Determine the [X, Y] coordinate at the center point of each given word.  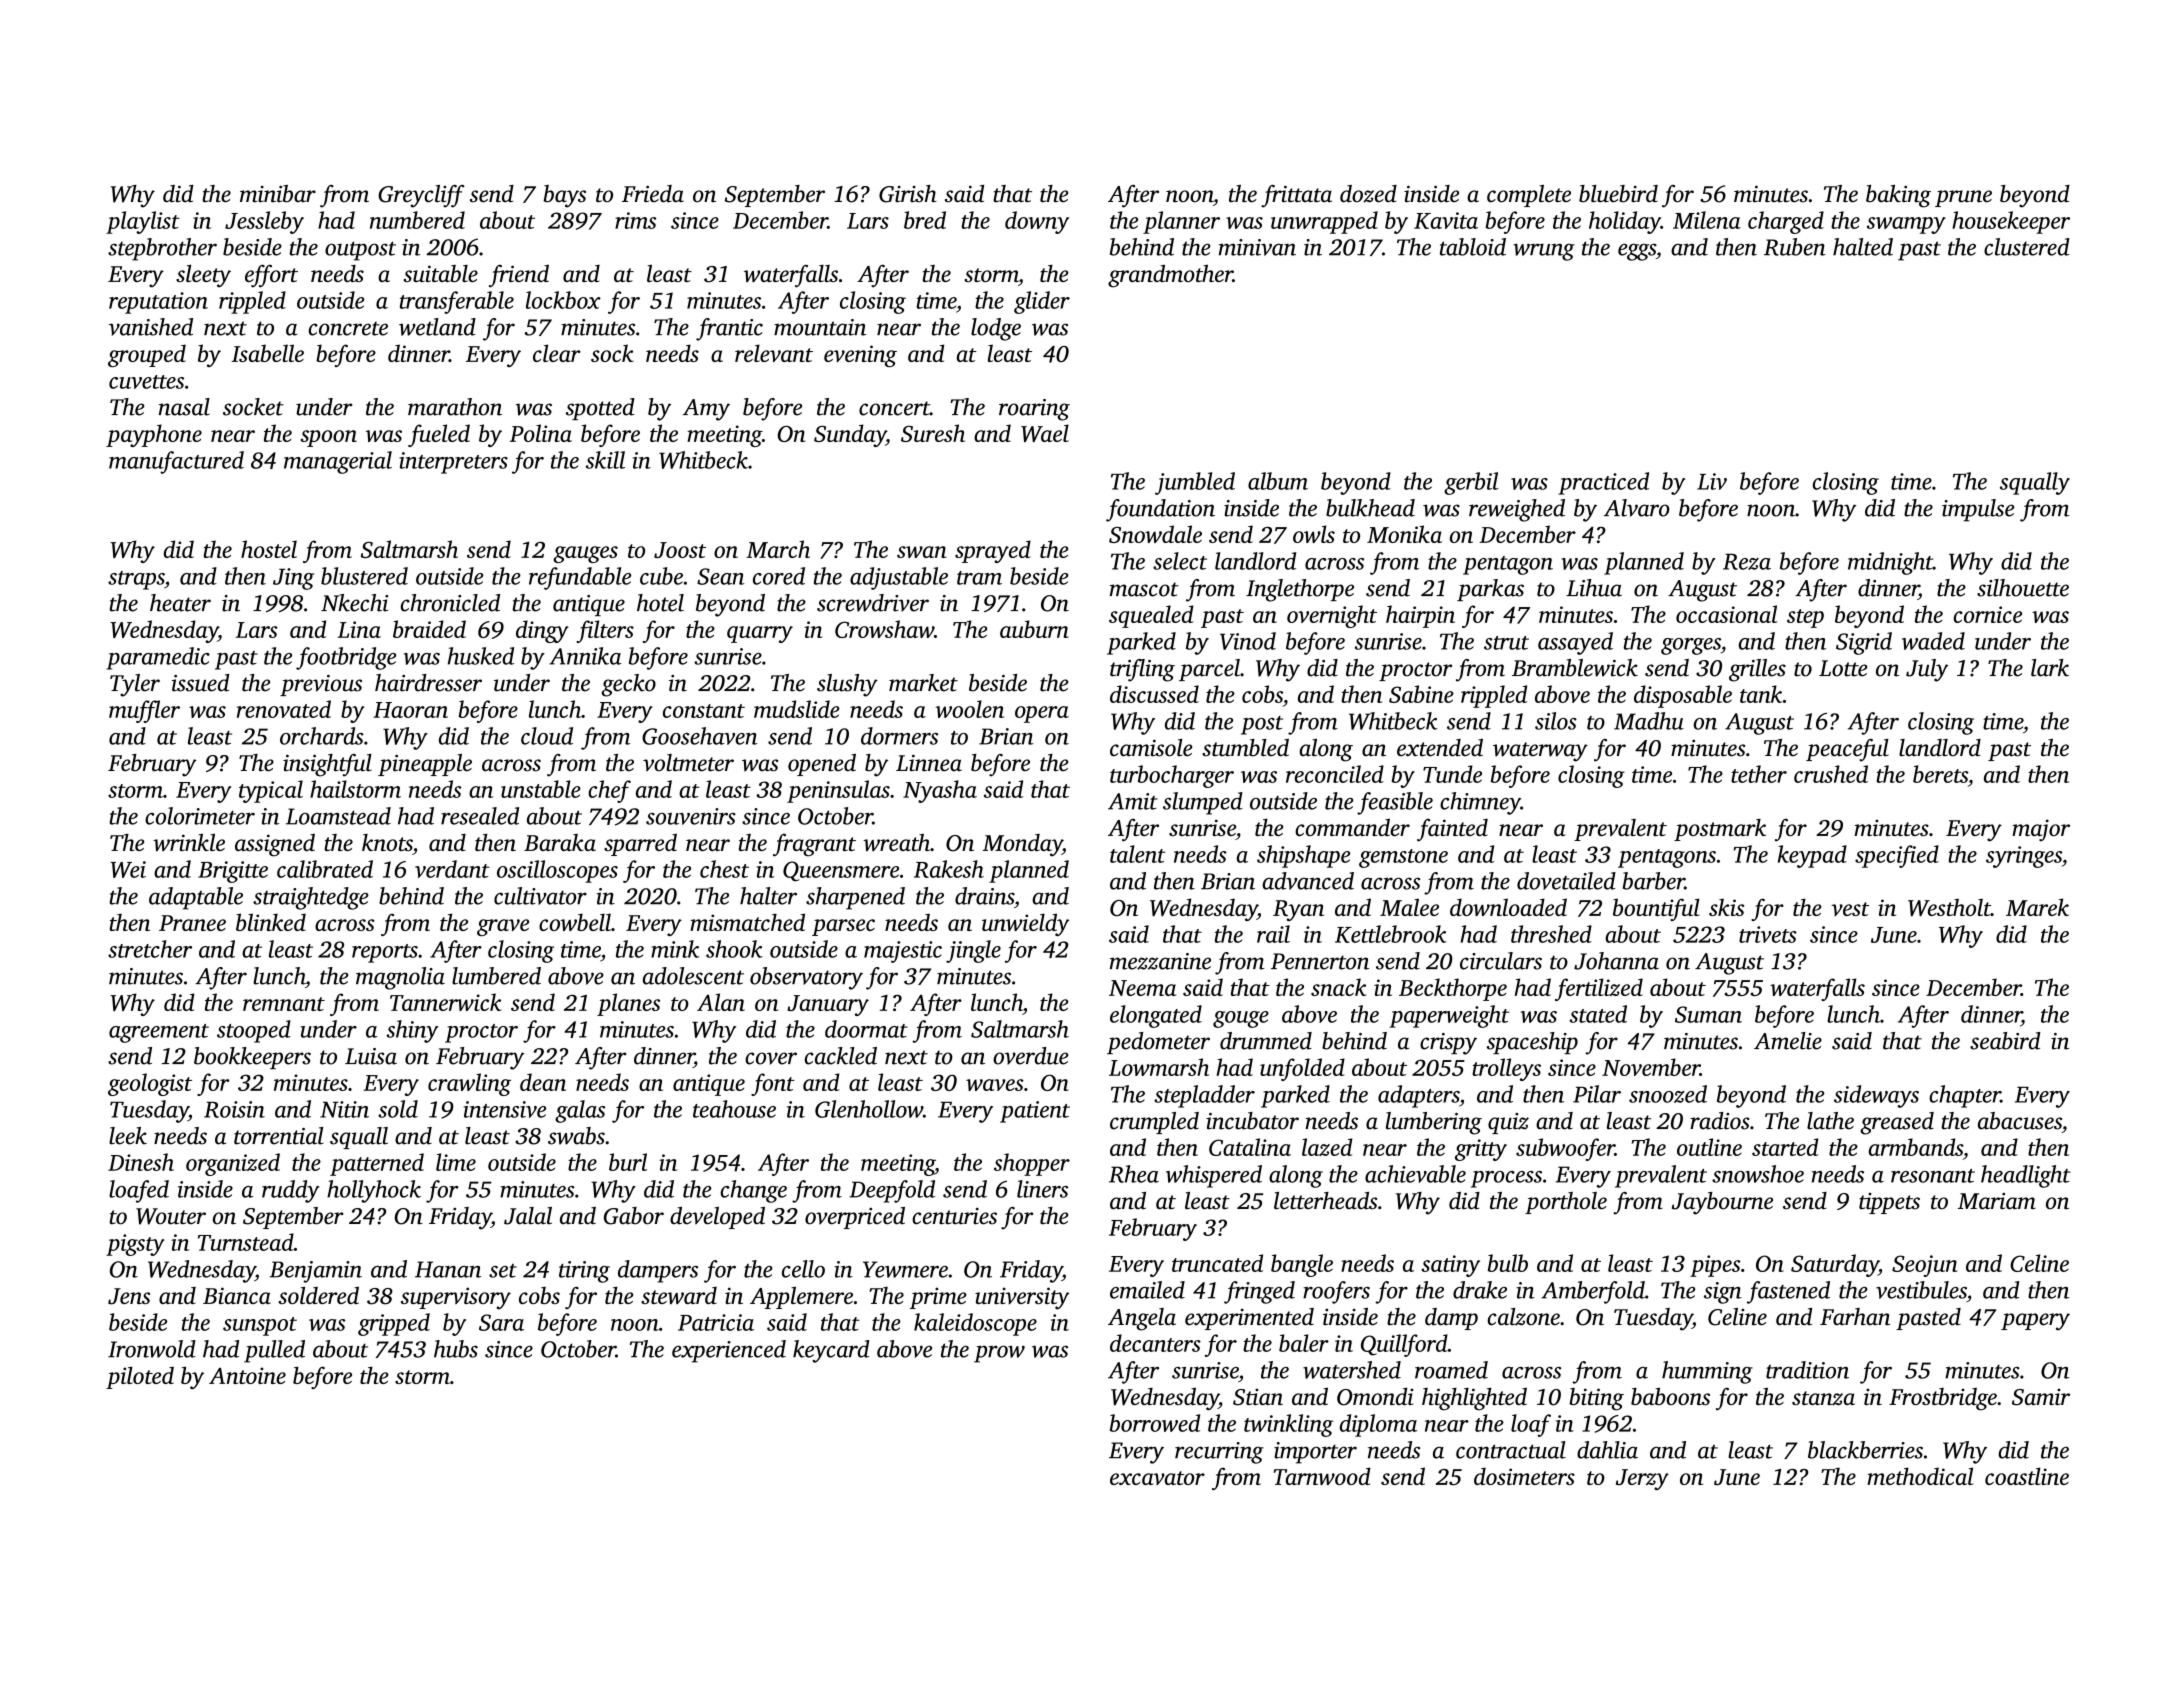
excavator [1157, 1478]
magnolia [400, 978]
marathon [455, 407]
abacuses [2020, 1121]
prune [1963, 198]
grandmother [1170, 276]
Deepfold [892, 1191]
